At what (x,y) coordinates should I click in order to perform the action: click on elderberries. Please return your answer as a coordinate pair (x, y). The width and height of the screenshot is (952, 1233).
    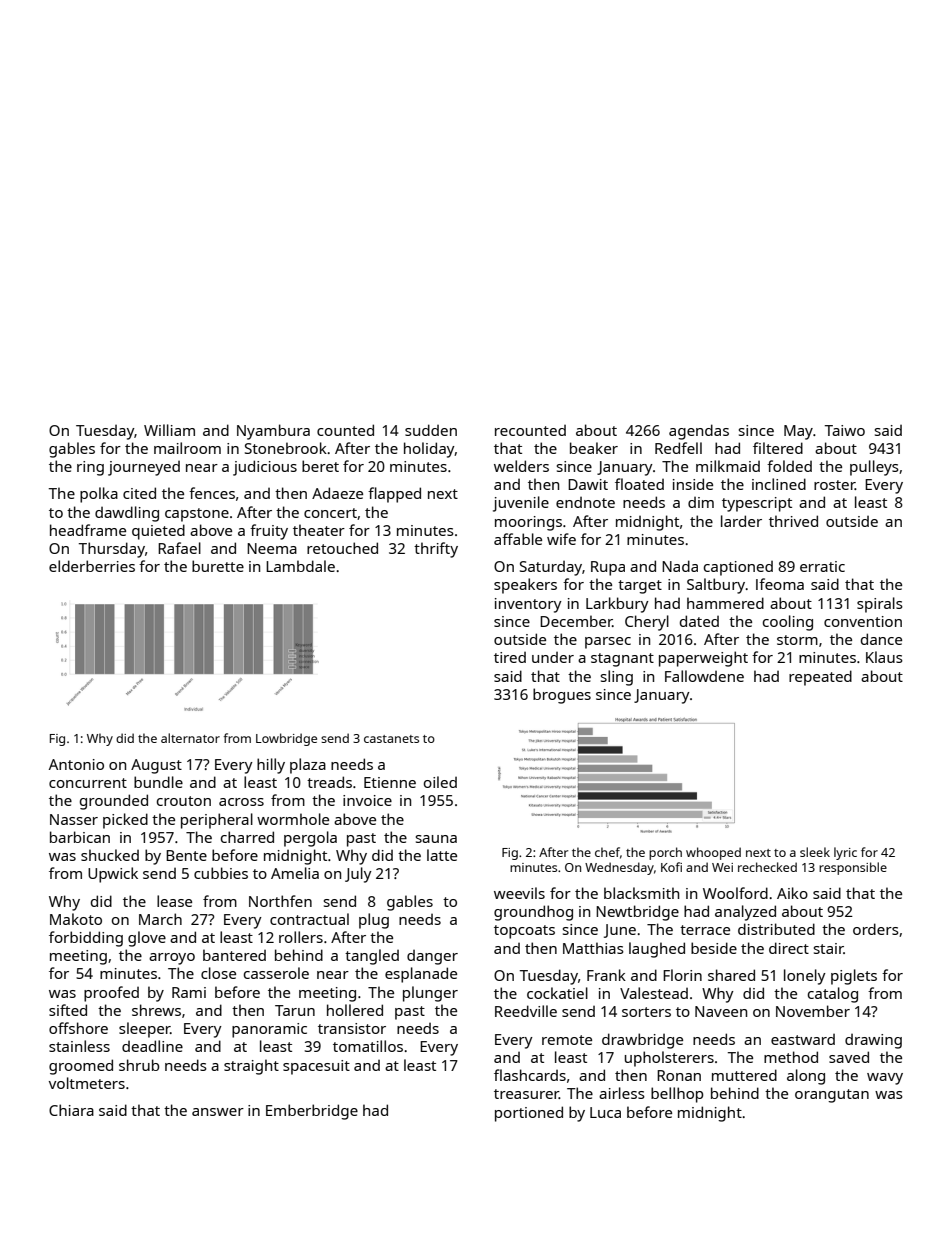
    Looking at the image, I should click on (92, 566).
